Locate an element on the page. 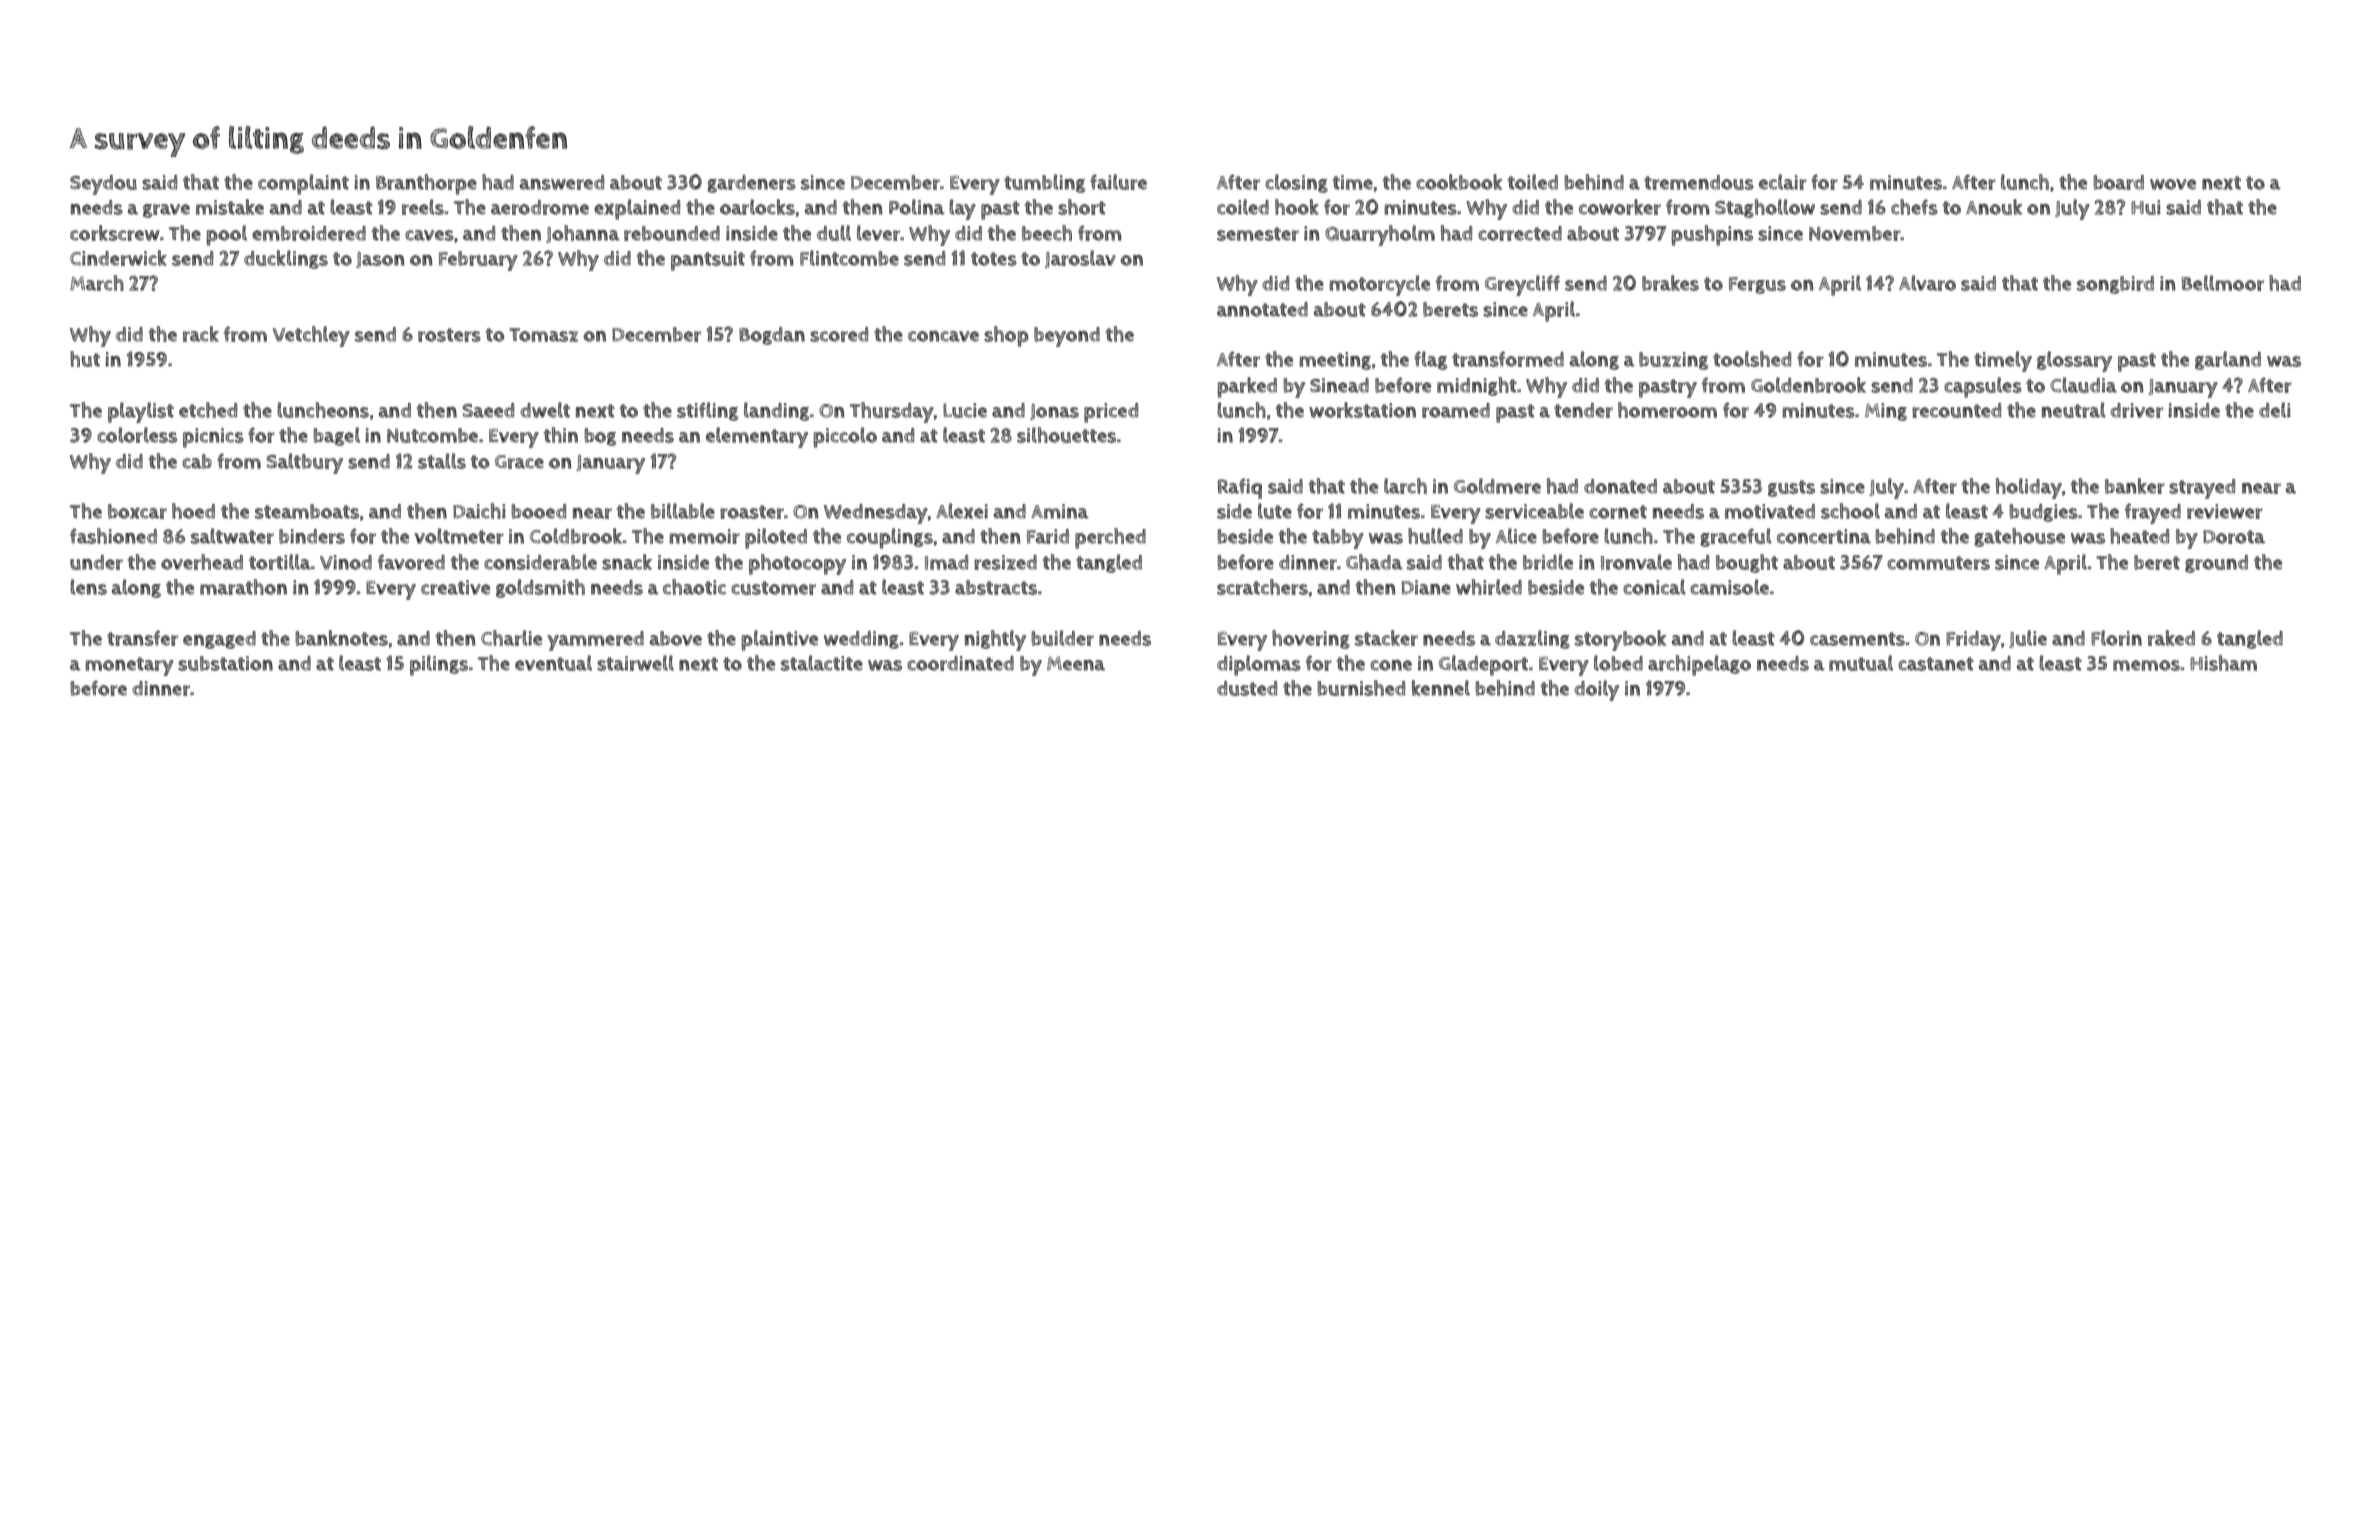 The image size is (2380, 1540). chaotic is located at coordinates (694, 587).
